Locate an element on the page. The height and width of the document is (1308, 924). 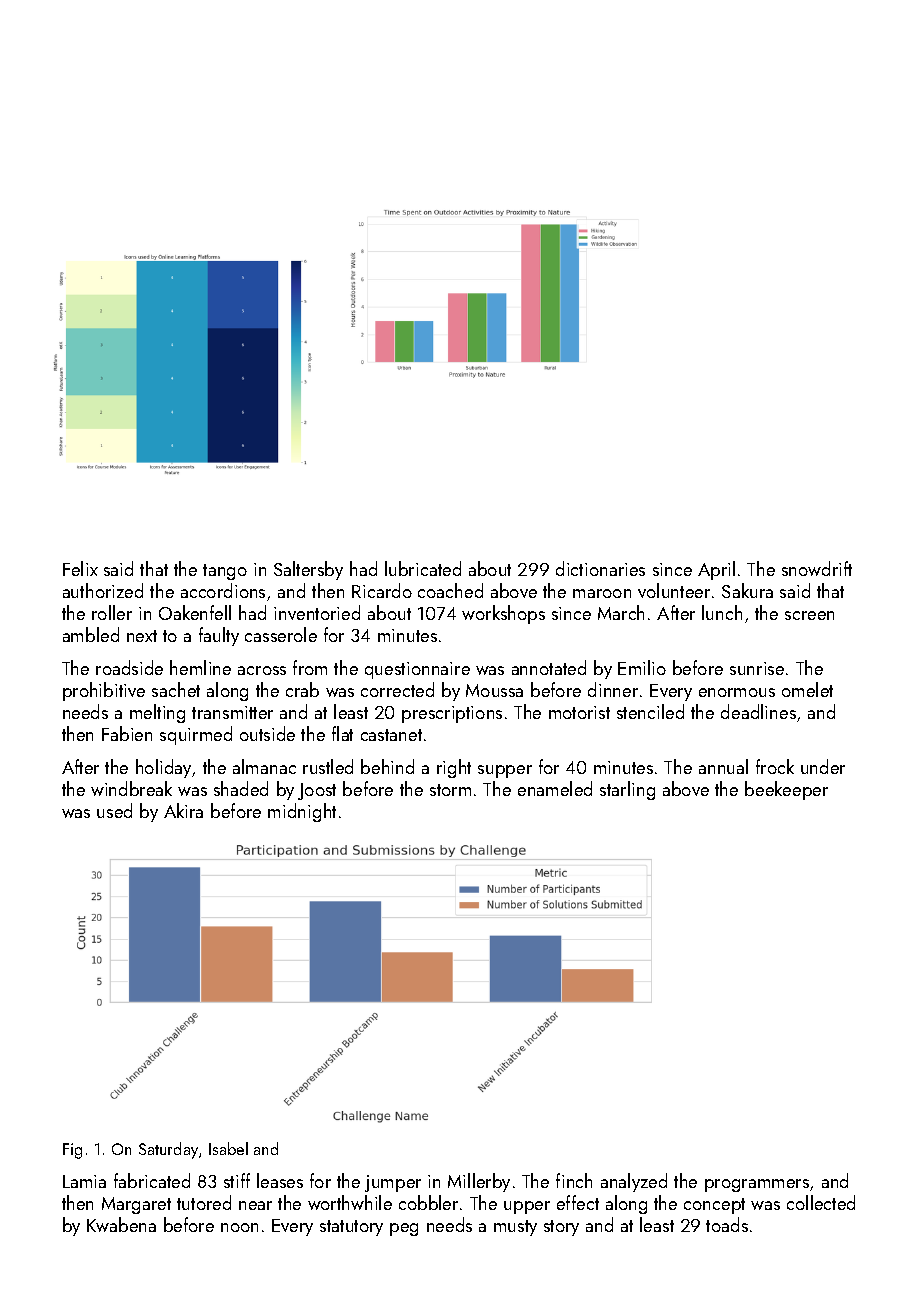
tango is located at coordinates (225, 572).
